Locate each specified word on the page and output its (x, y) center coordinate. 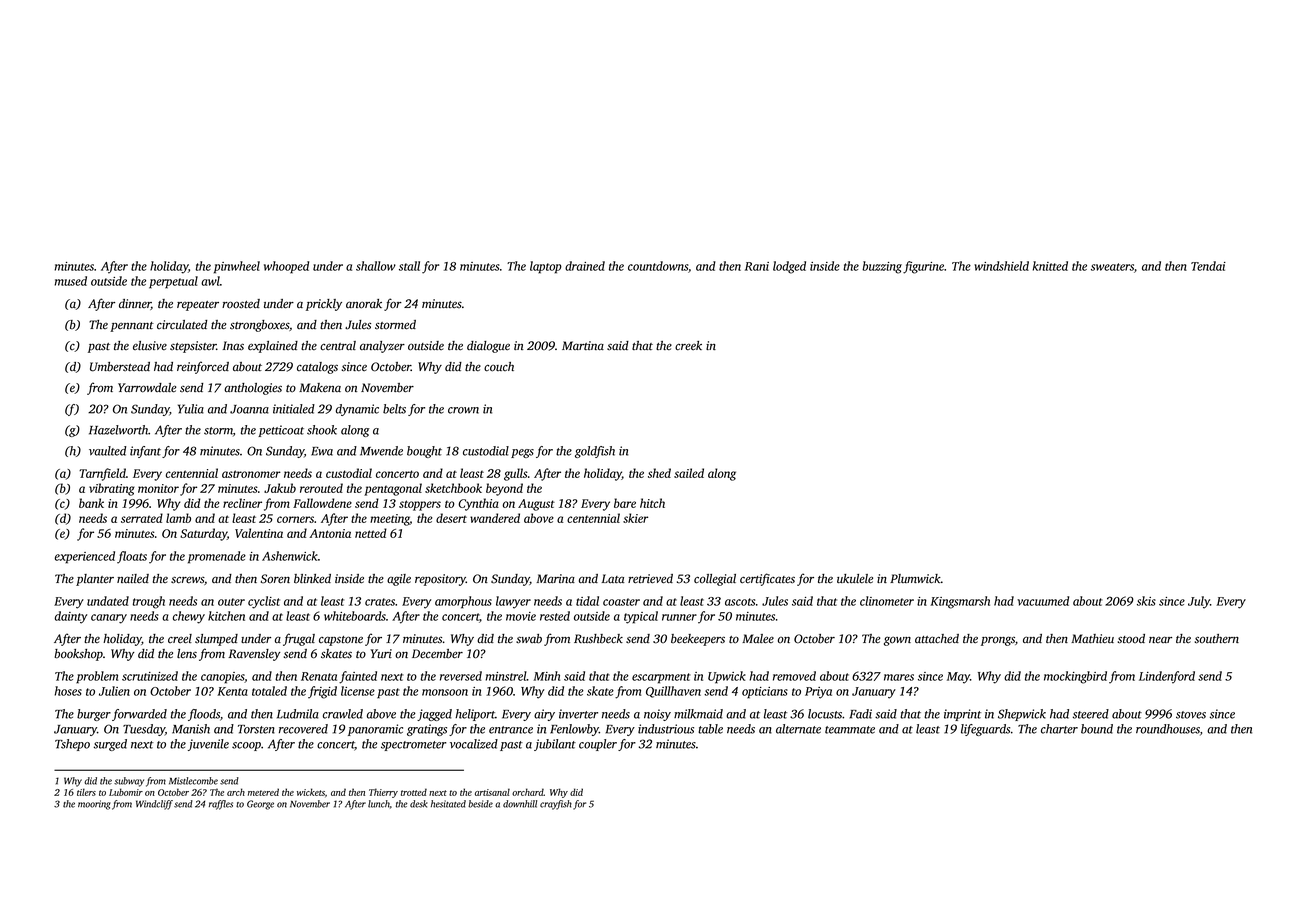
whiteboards (355, 616)
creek (688, 346)
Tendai (1208, 266)
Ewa (322, 451)
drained (585, 266)
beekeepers (698, 640)
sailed (689, 473)
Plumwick (915, 579)
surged (110, 745)
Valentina (259, 533)
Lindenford (1167, 677)
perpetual (173, 282)
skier (635, 518)
